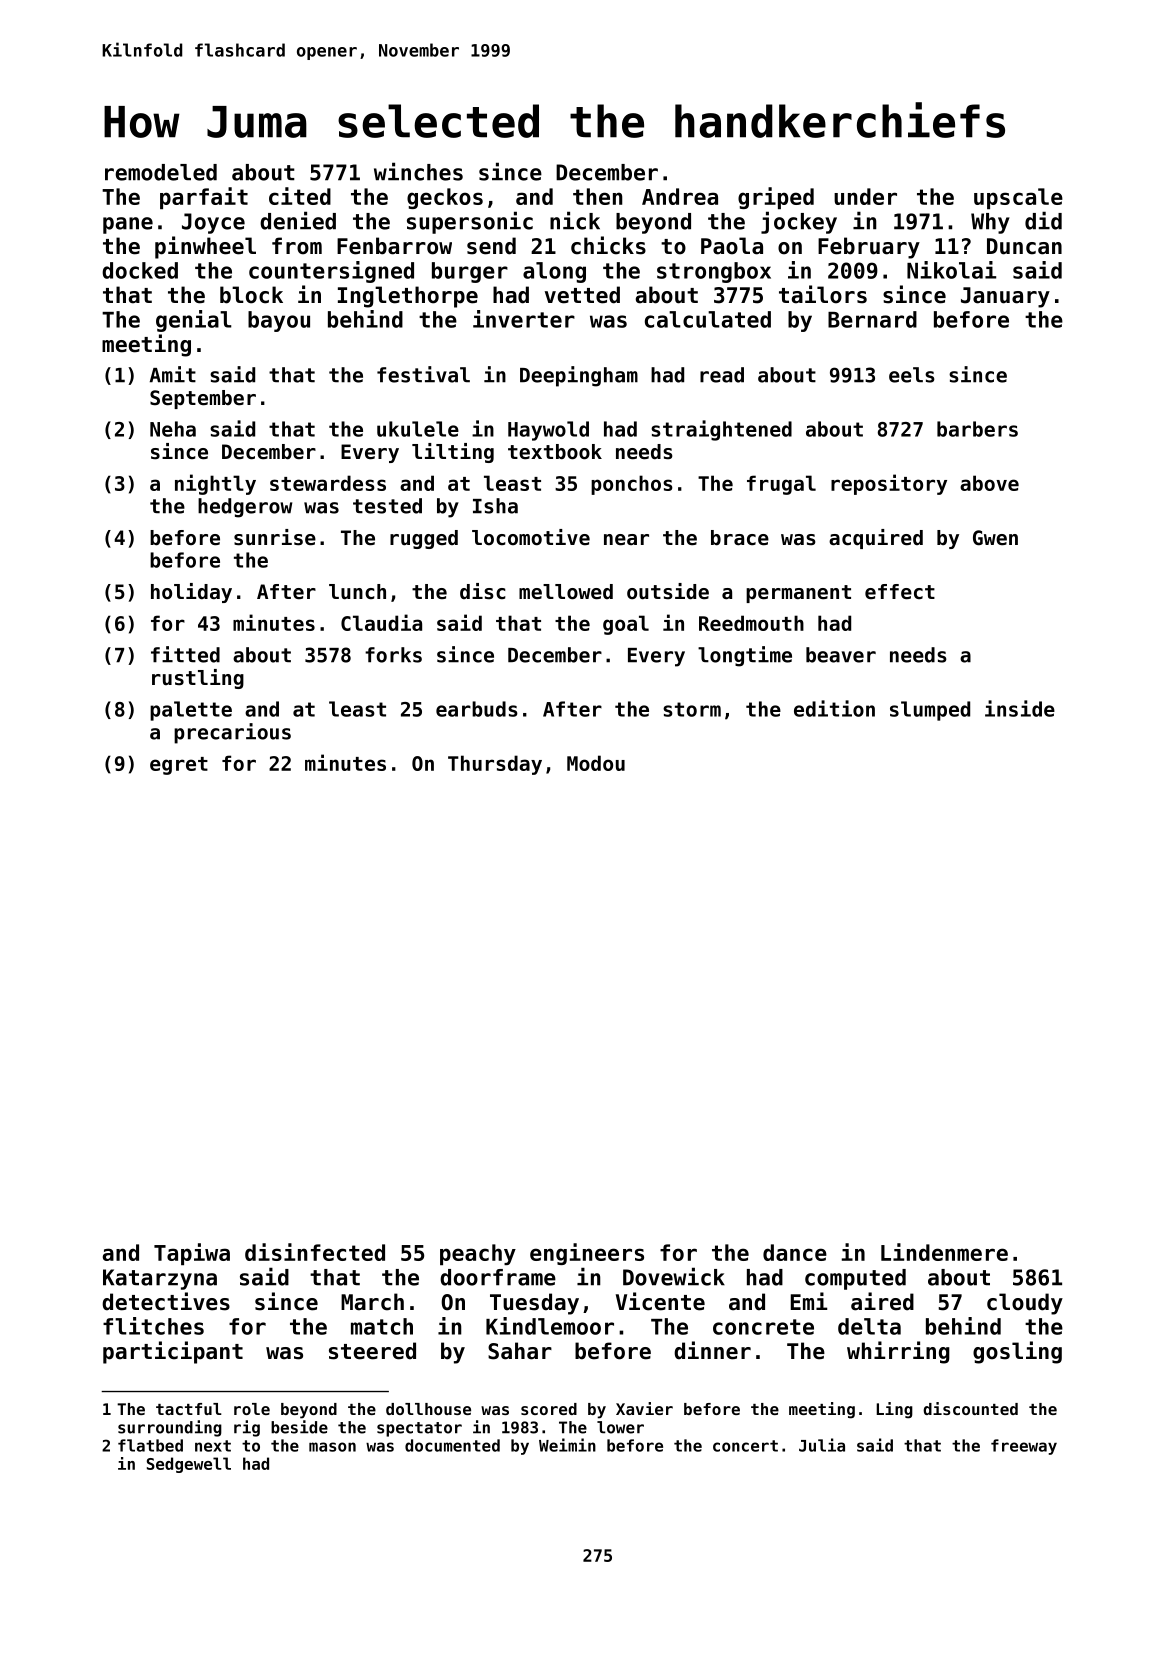 The image size is (1165, 1654). Describe the element at coordinates (598, 196) in the screenshot. I see `then` at that location.
